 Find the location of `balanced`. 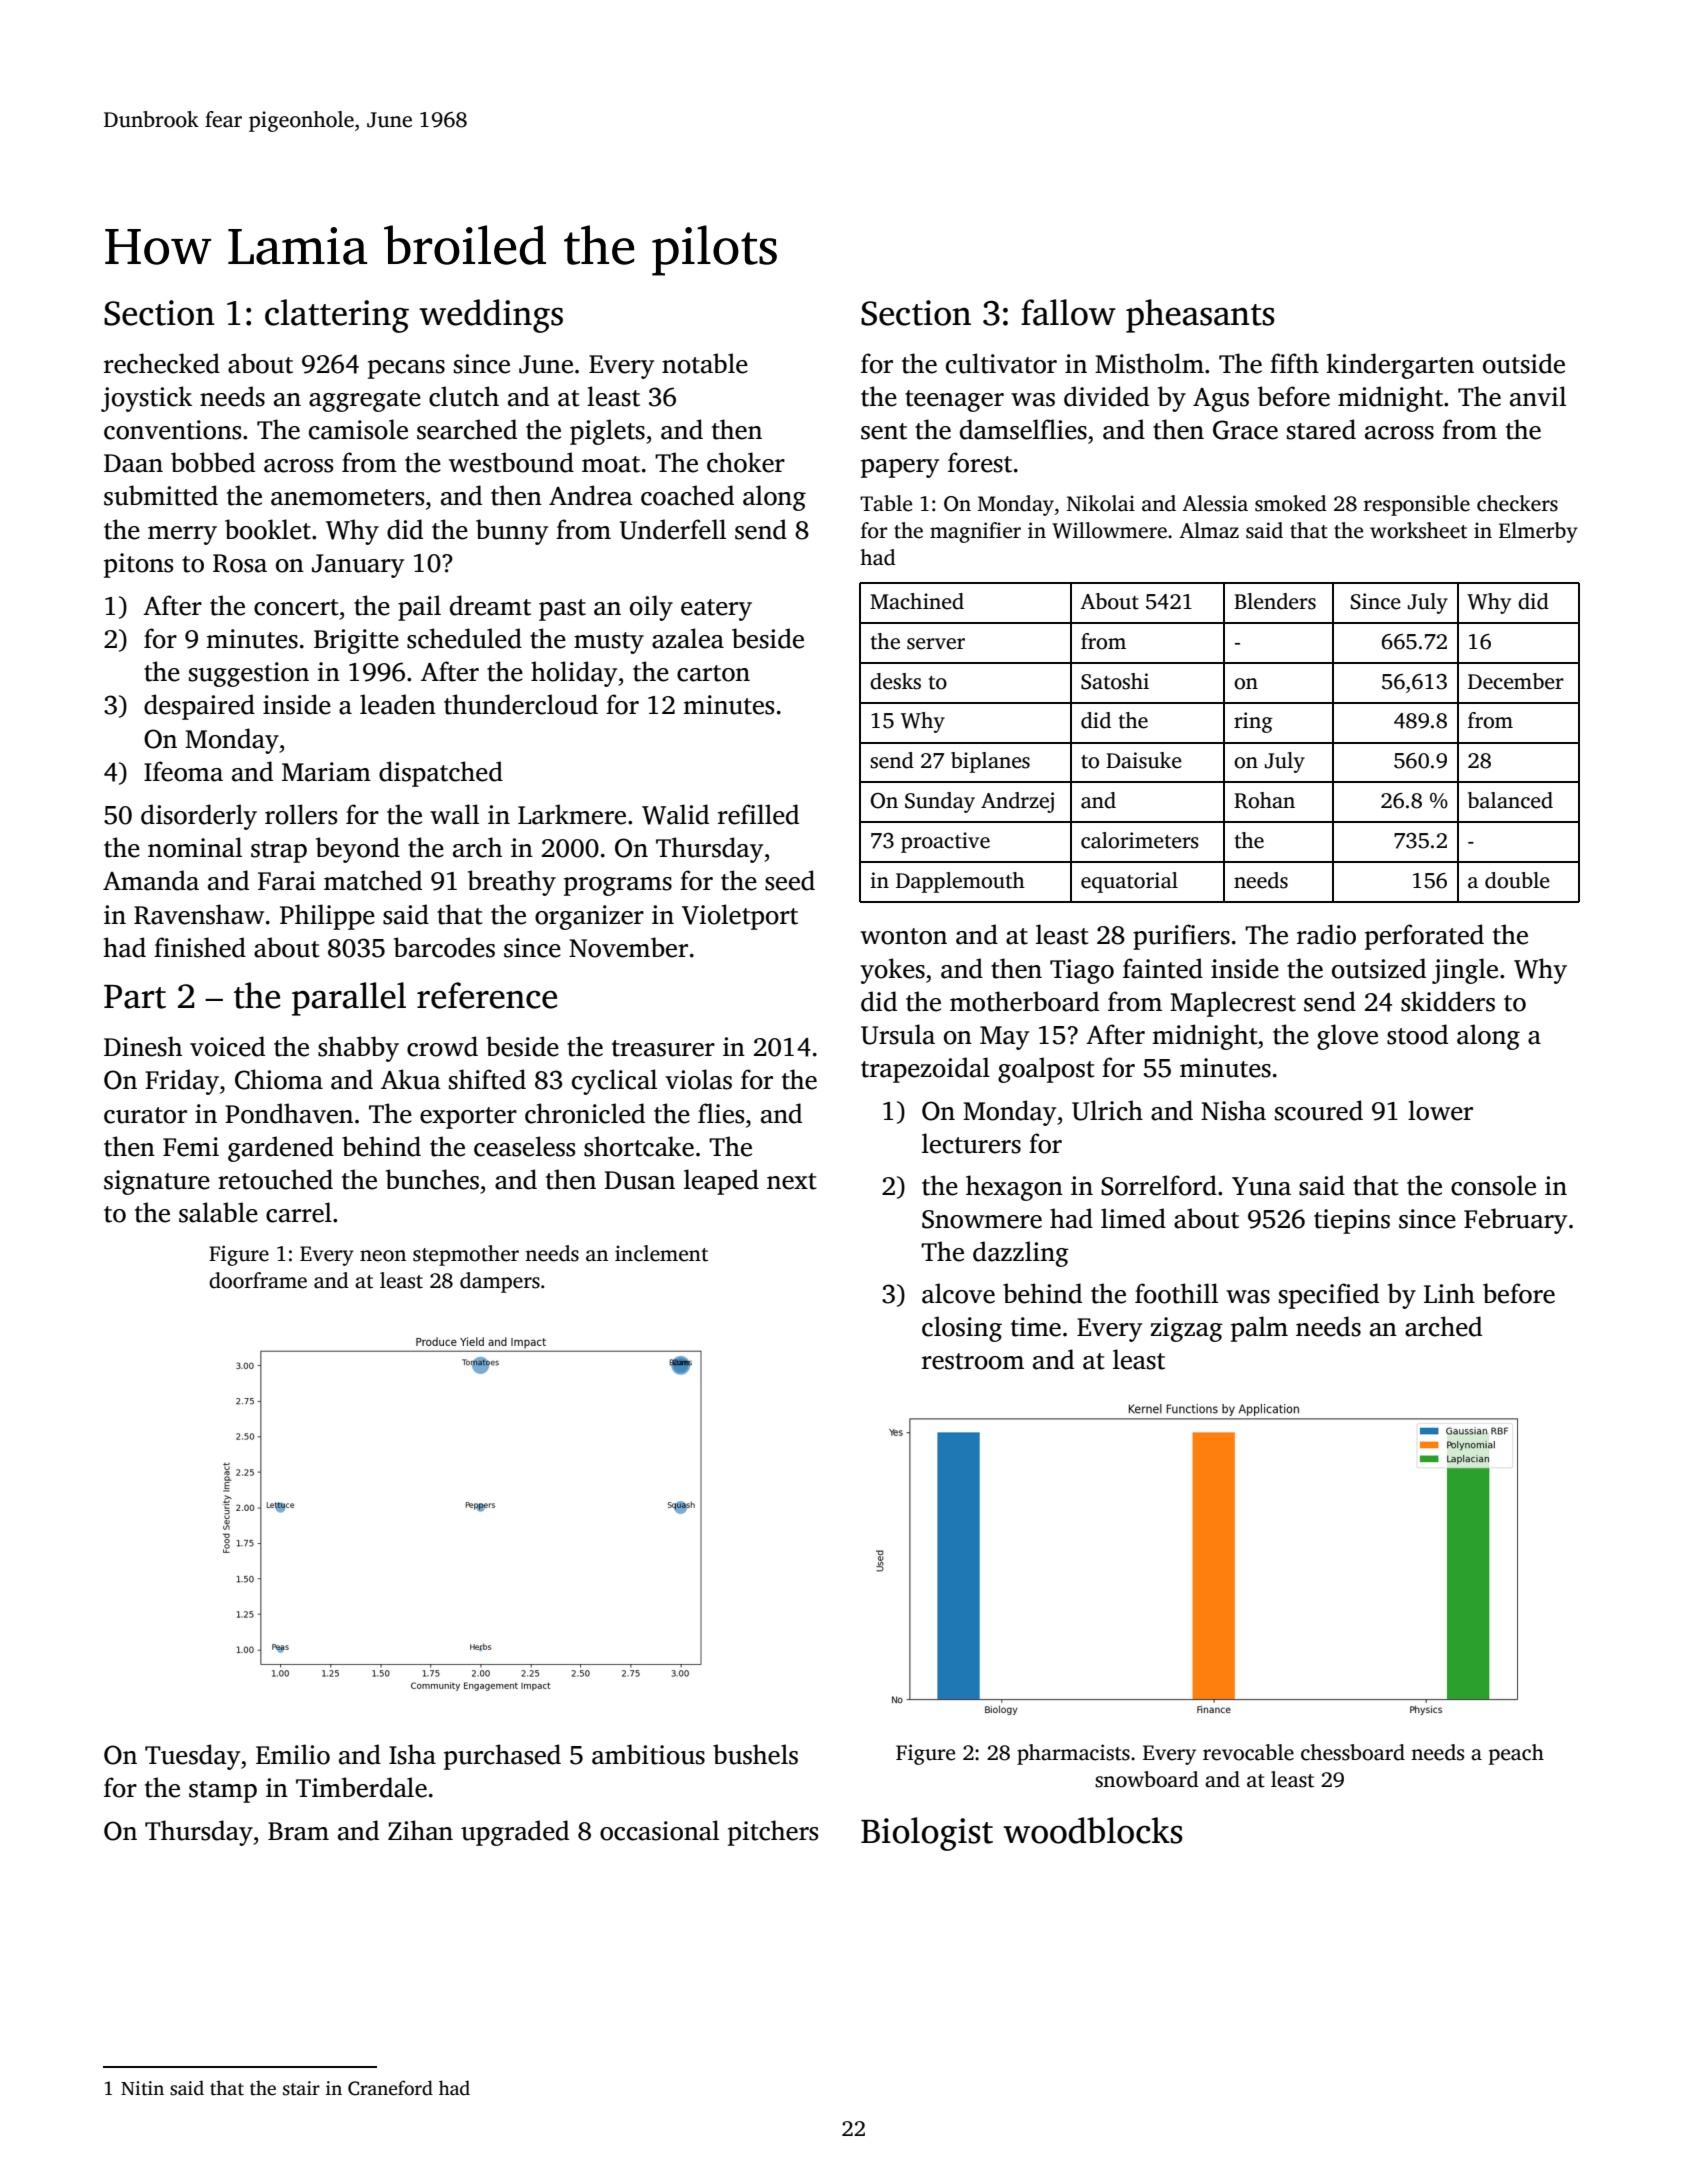

balanced is located at coordinates (1510, 800).
